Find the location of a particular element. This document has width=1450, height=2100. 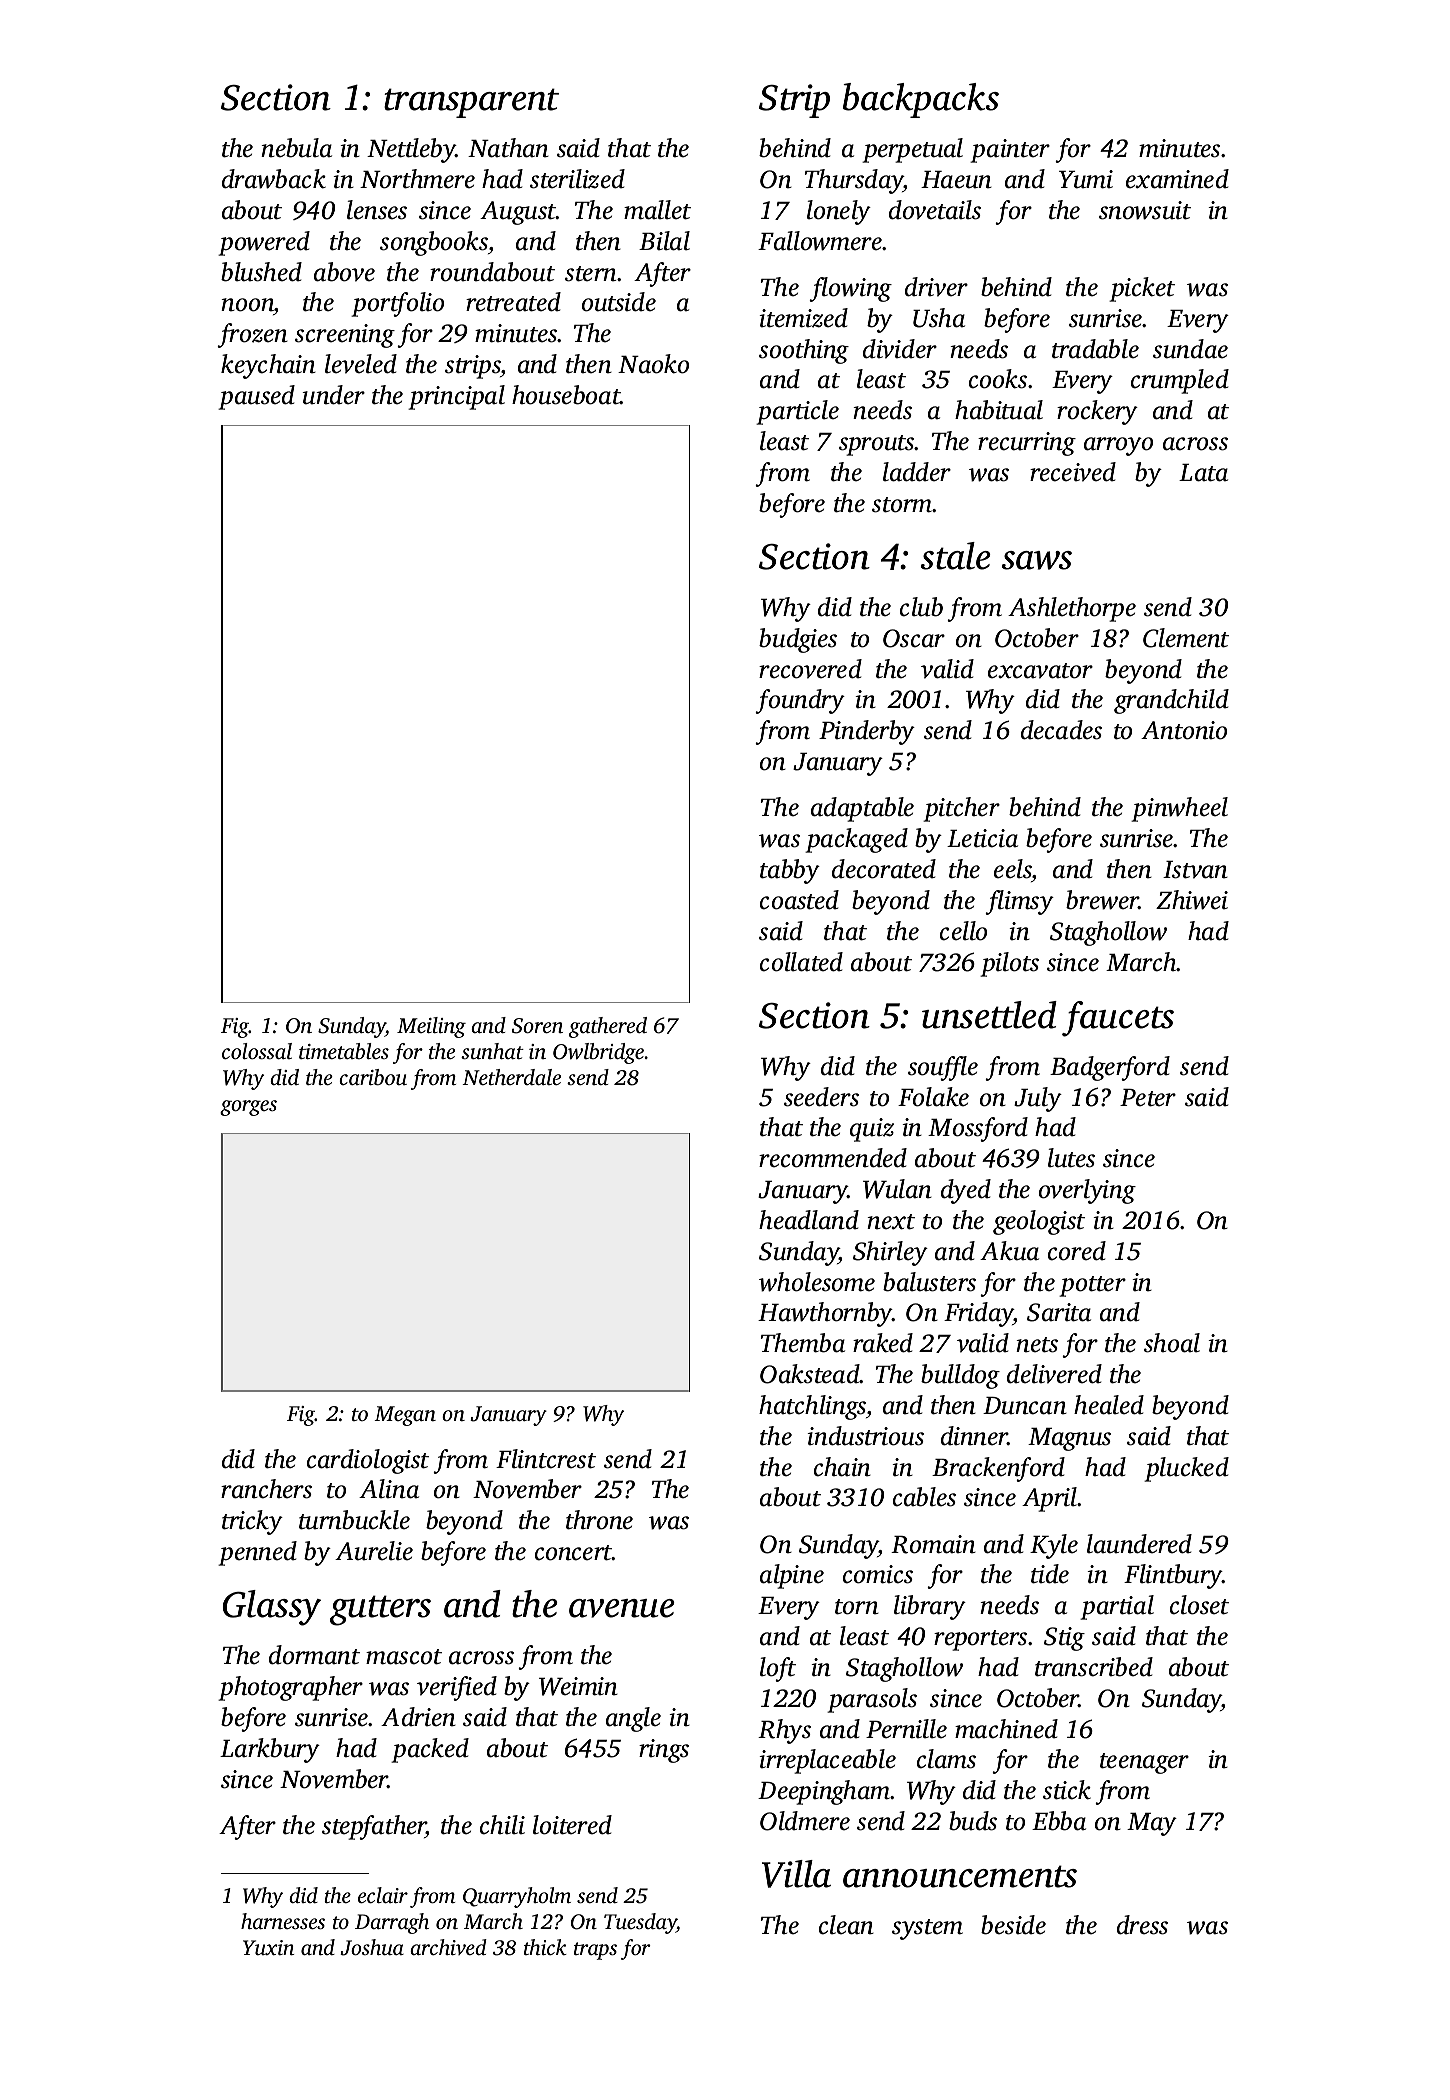

Yumi is located at coordinates (1086, 179).
